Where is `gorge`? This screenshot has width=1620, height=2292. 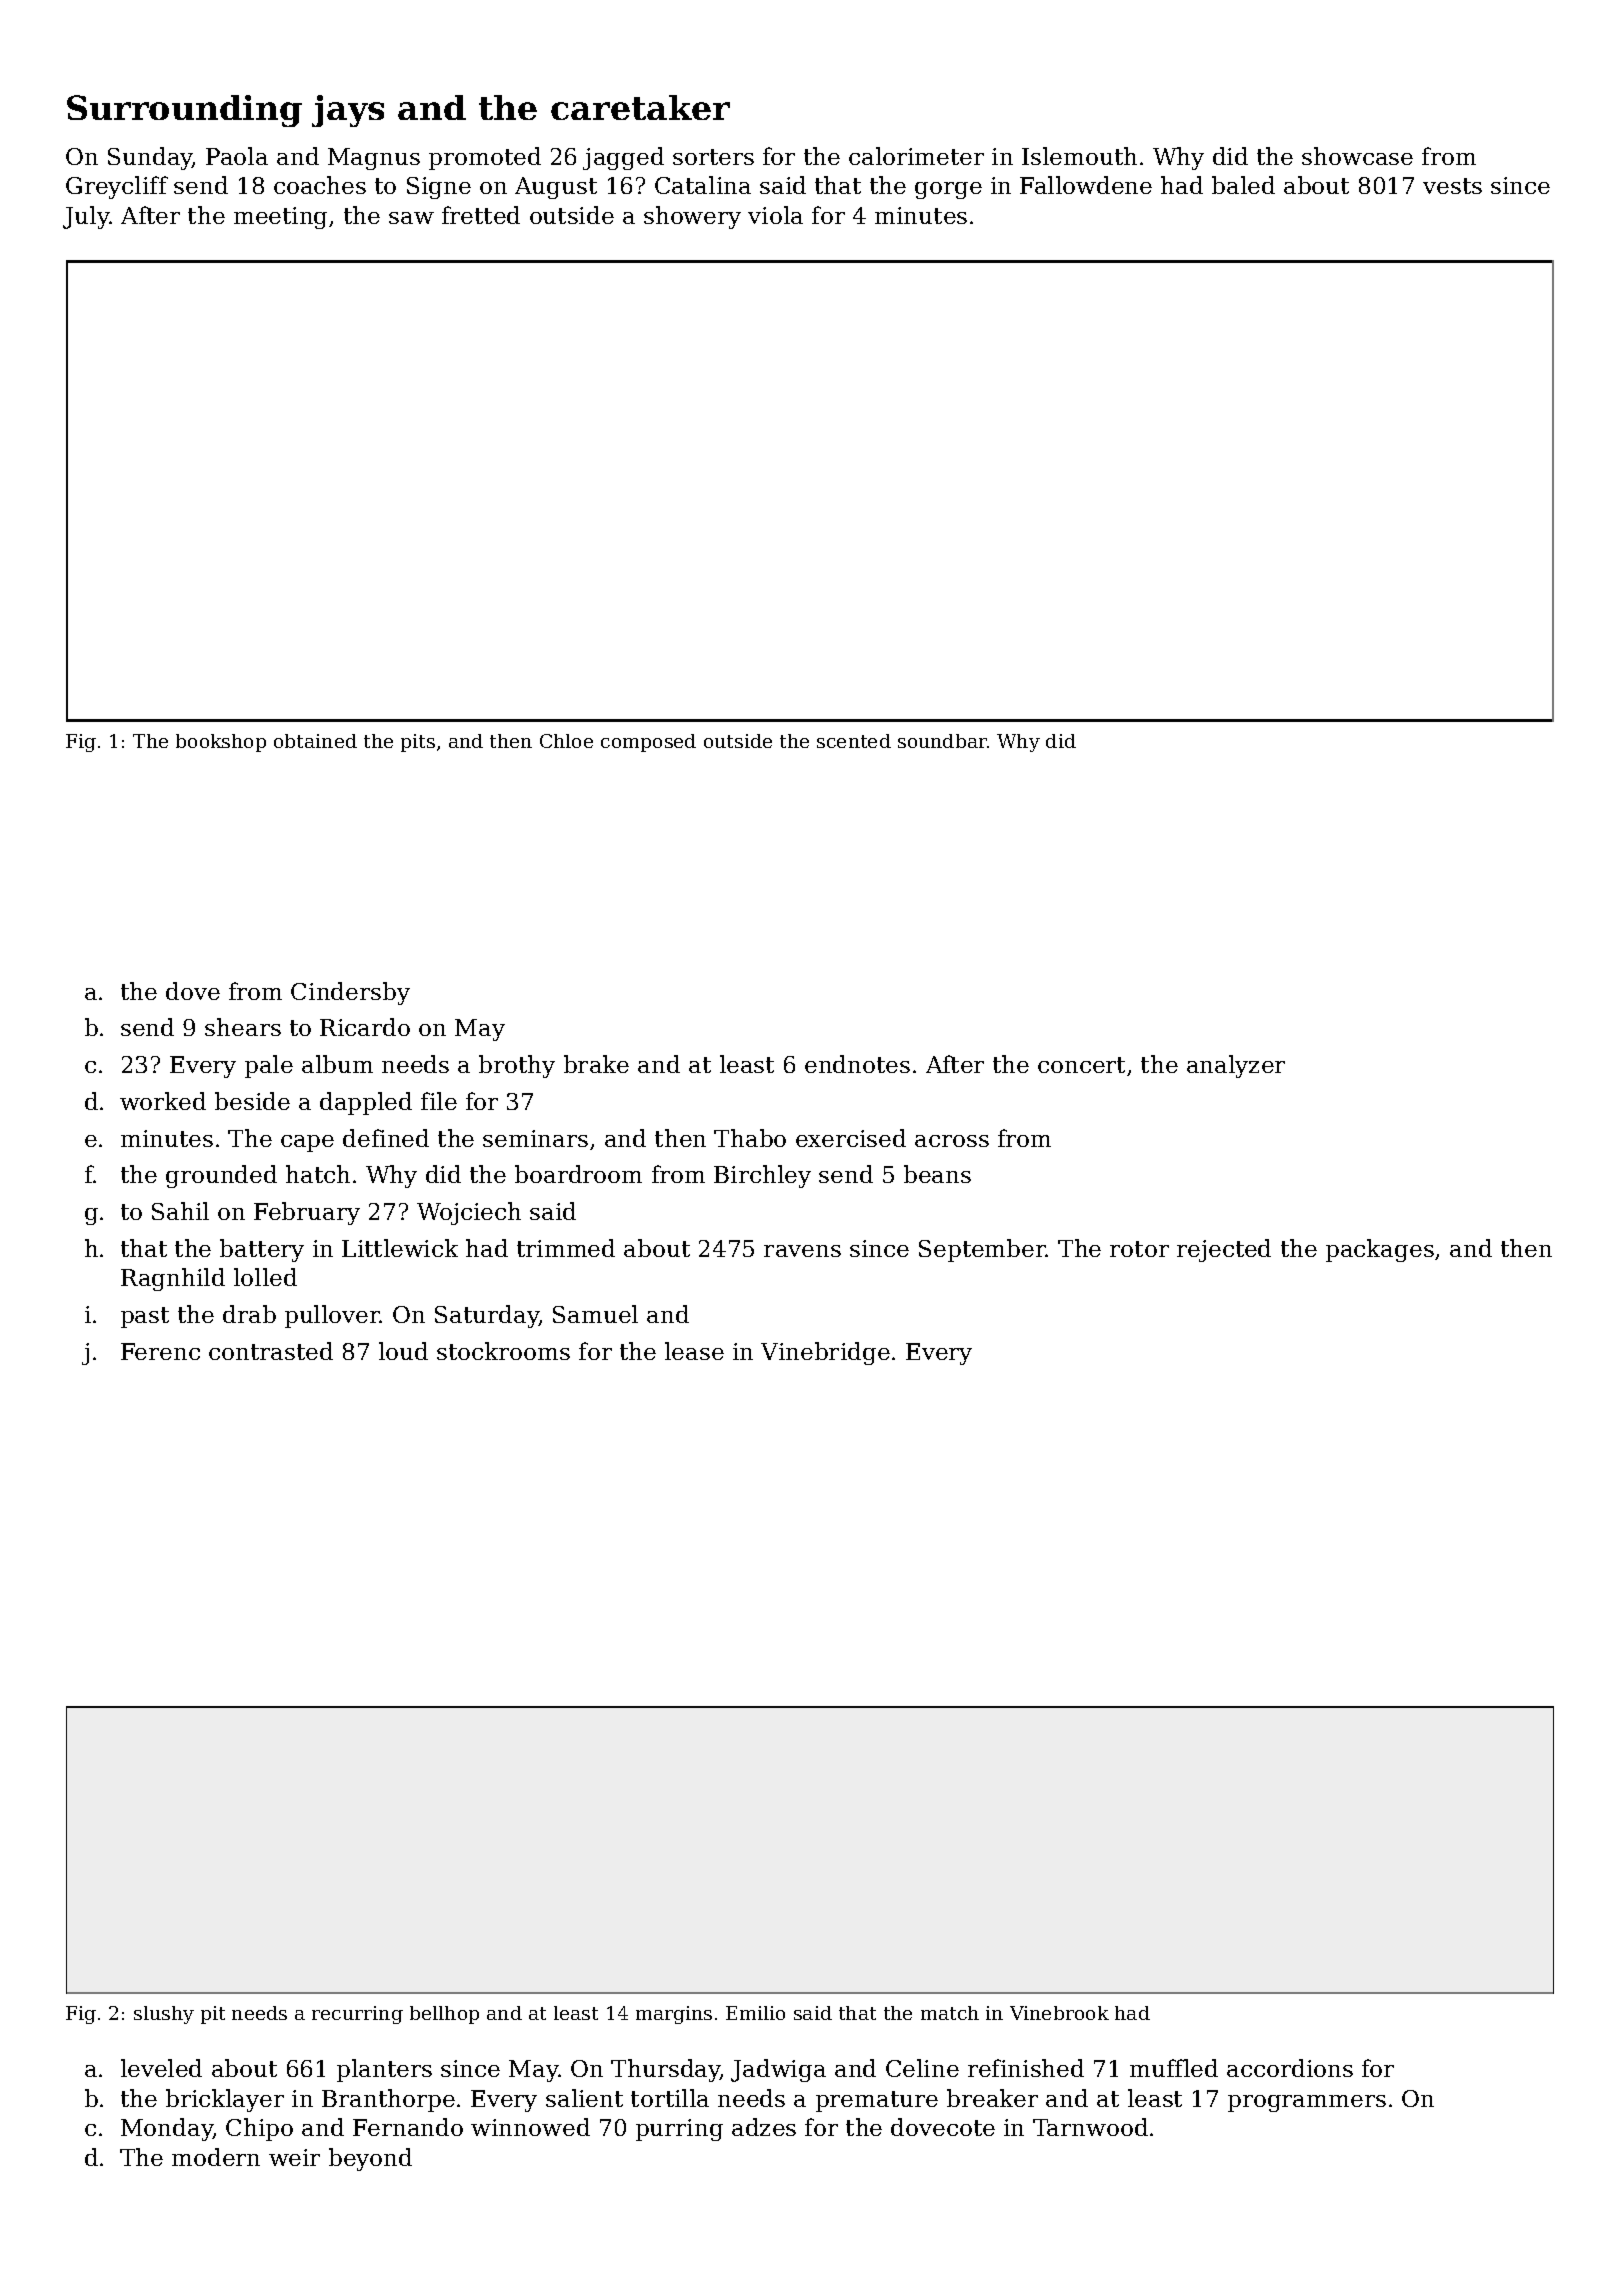
gorge is located at coordinates (948, 190).
